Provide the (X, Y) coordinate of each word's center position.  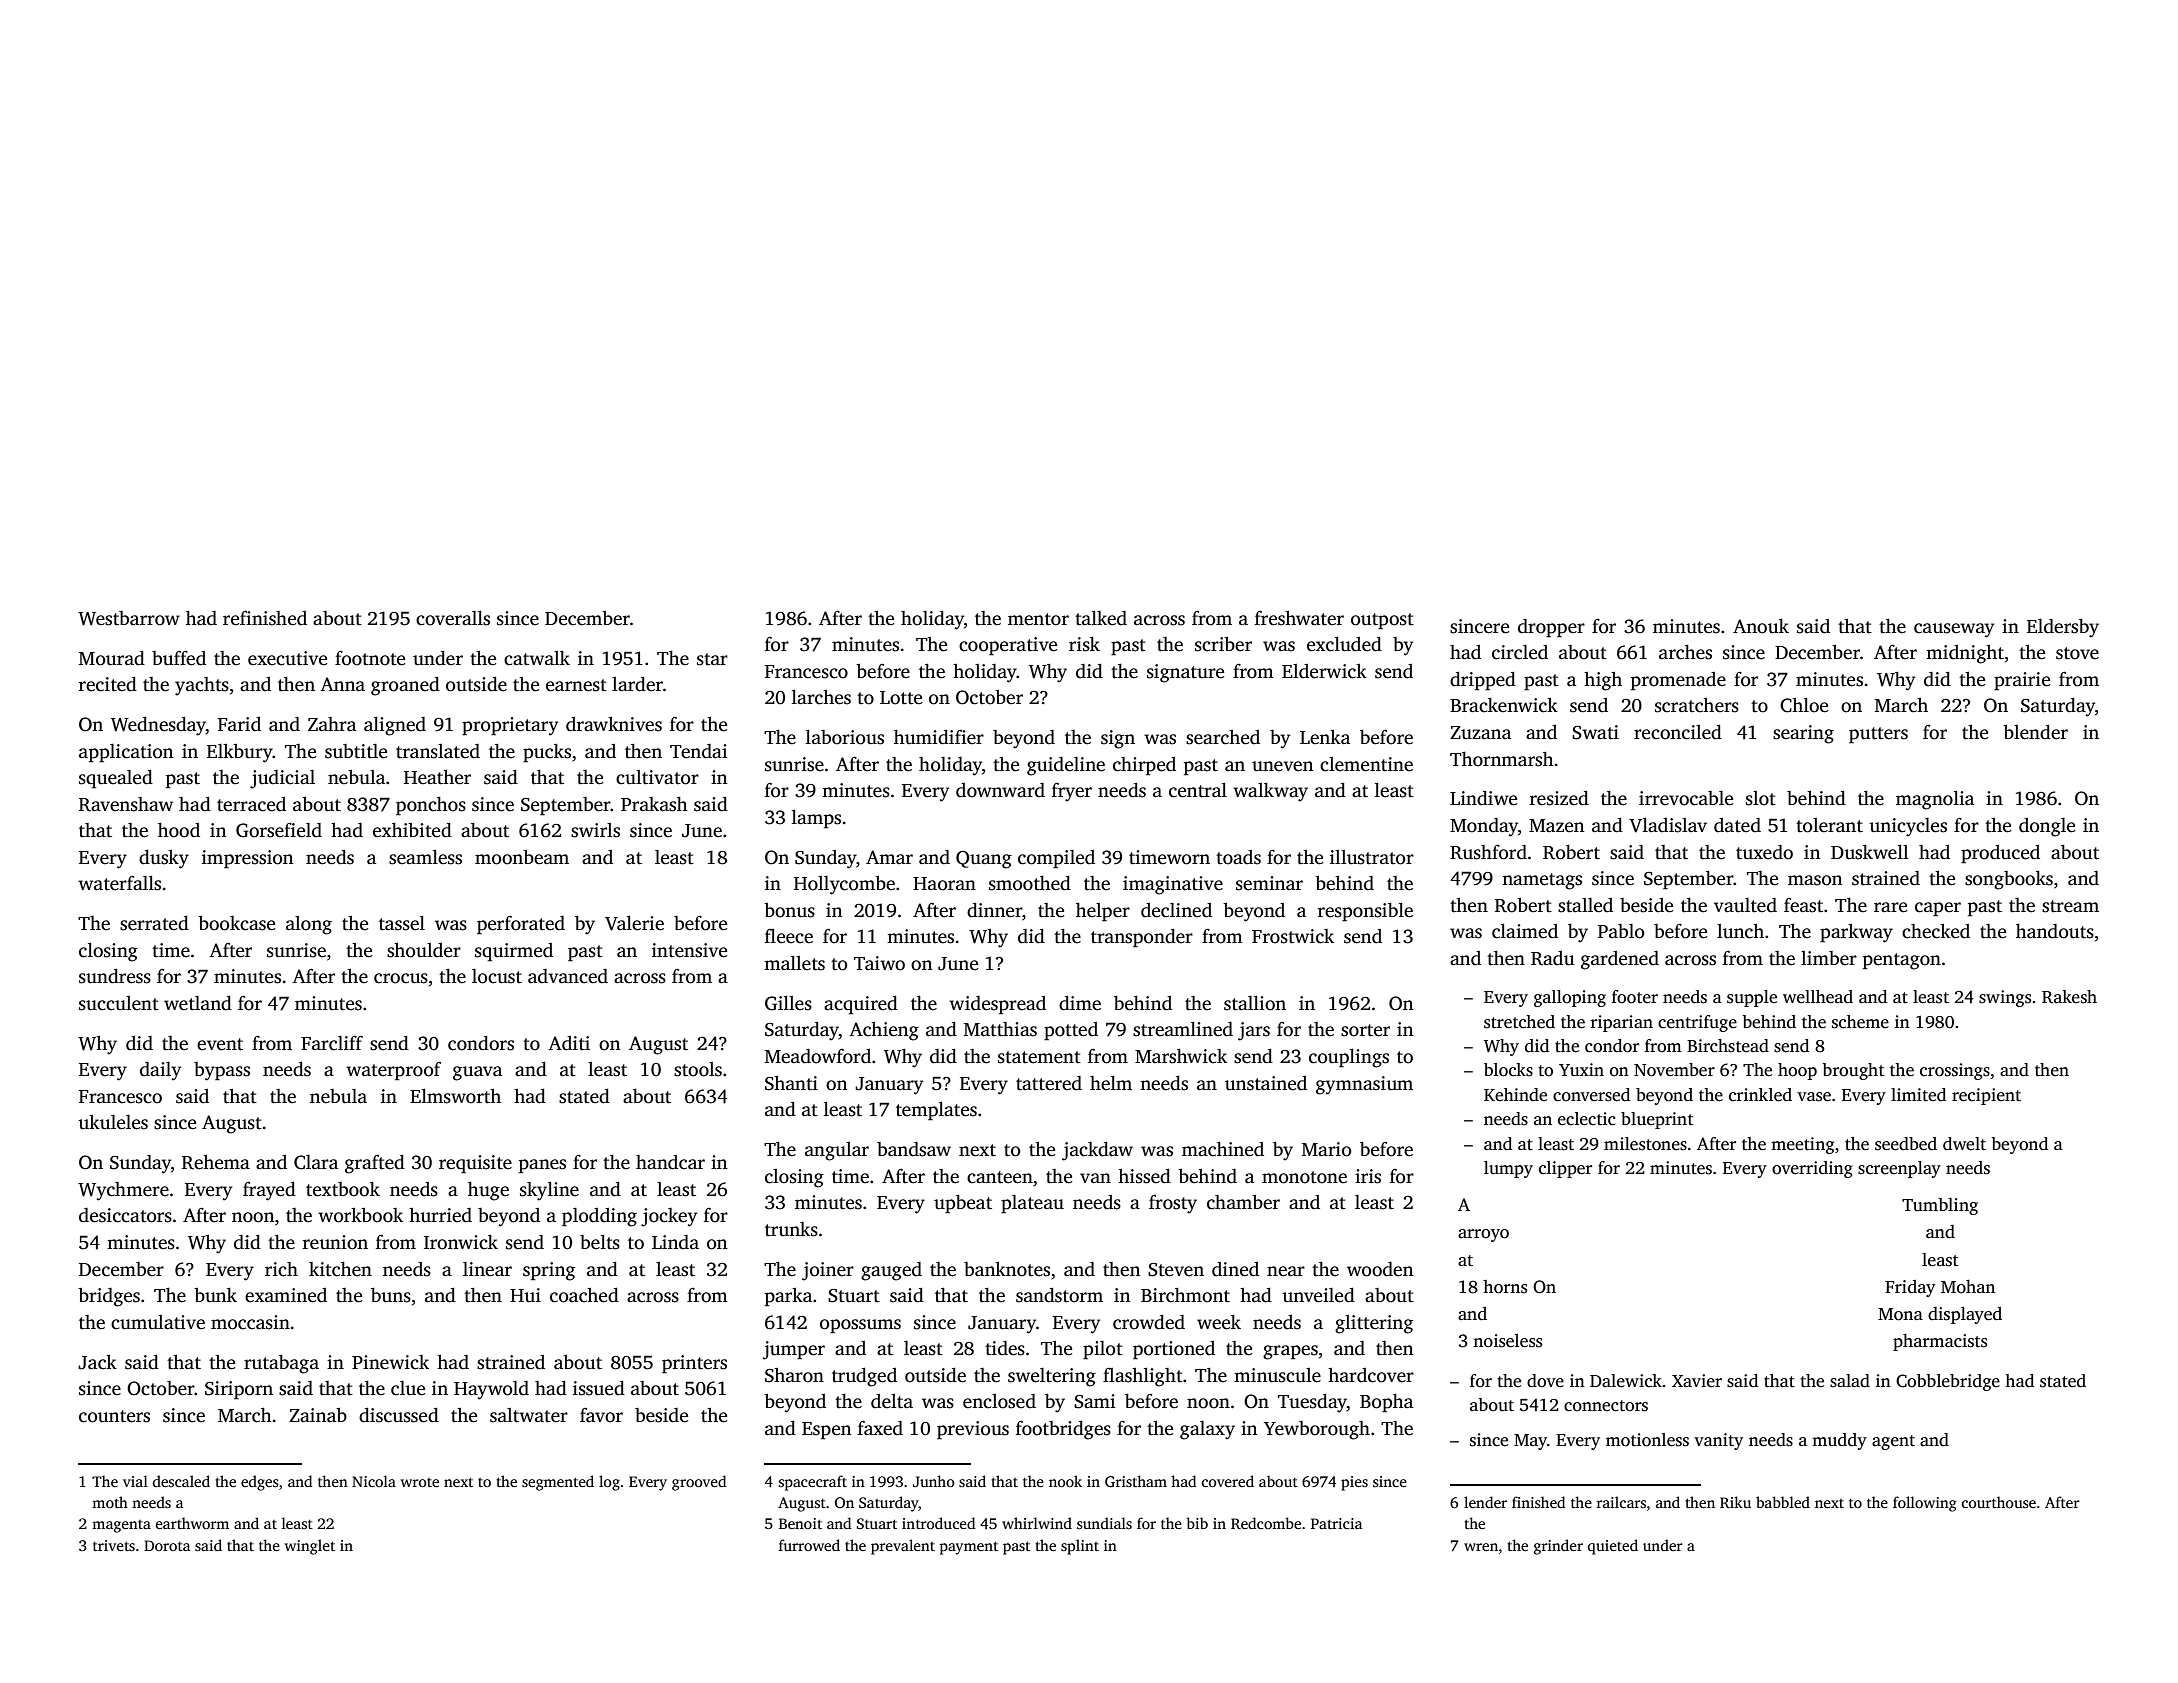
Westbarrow (129, 618)
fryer (1072, 792)
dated (1737, 825)
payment (969, 1548)
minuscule (1277, 1375)
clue (408, 1388)
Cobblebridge (1948, 1382)
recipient (1986, 1096)
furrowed (809, 1545)
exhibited (412, 830)
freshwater (1299, 618)
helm (1111, 1083)
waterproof (393, 1071)
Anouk (1761, 626)
